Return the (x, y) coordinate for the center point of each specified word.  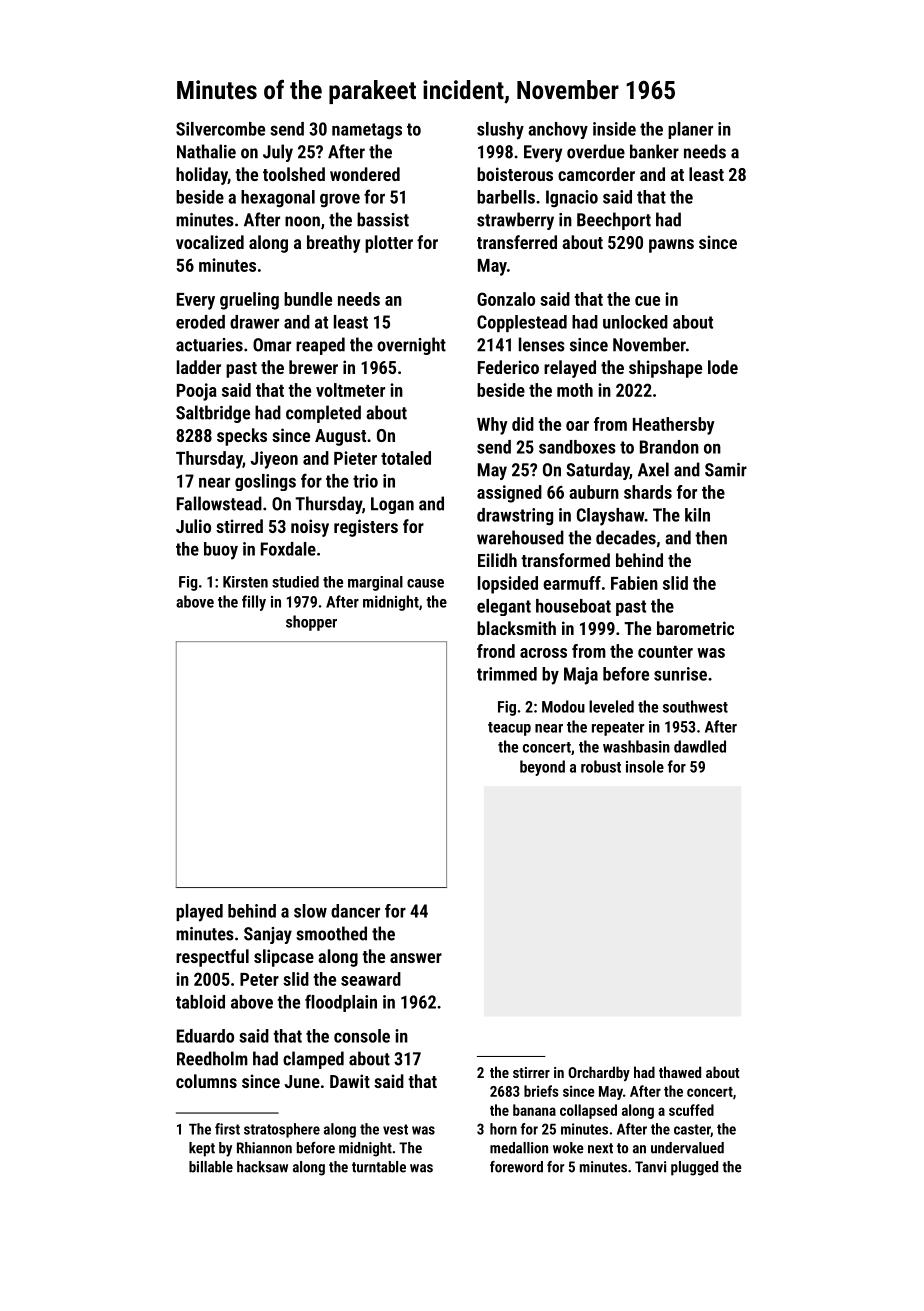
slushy (500, 131)
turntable (379, 1167)
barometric (695, 628)
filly (254, 603)
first (227, 1129)
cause (425, 583)
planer (690, 130)
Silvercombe (220, 129)
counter (665, 652)
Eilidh (497, 560)
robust (601, 766)
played (199, 913)
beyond (542, 768)
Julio (193, 526)
